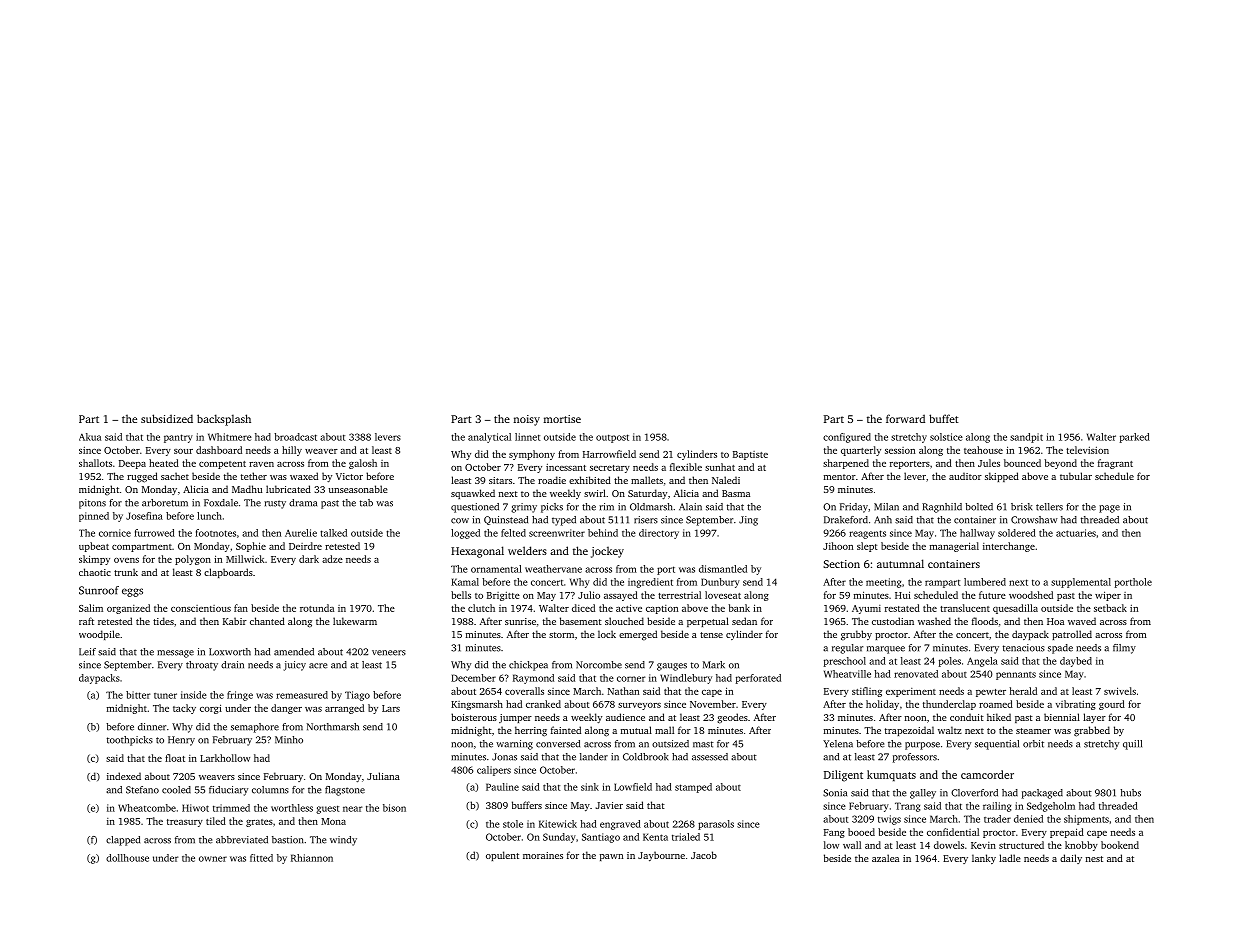  I want to click on chanted, so click(267, 621).
